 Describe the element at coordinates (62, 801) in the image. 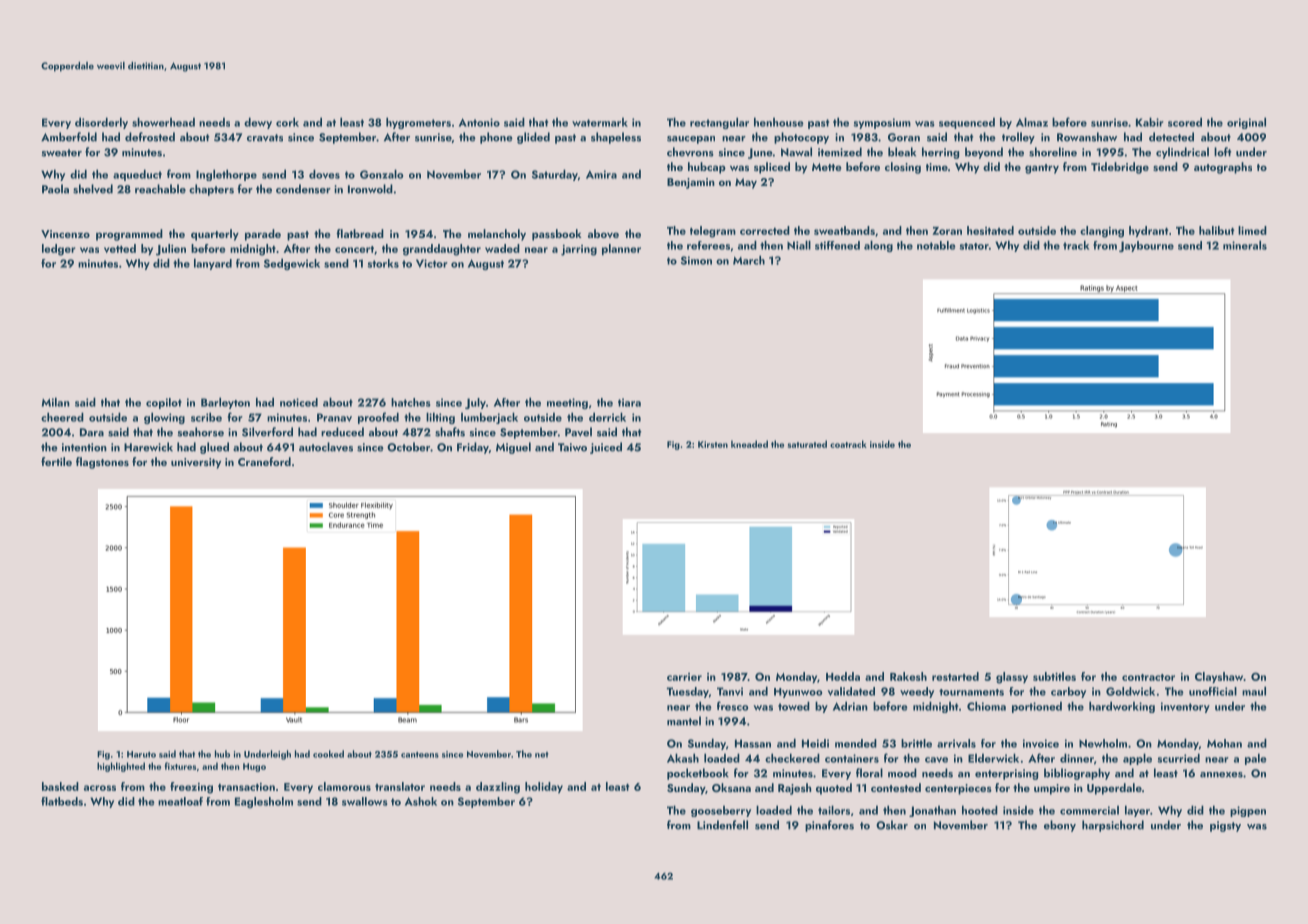

I see `flatbeds` at that location.
